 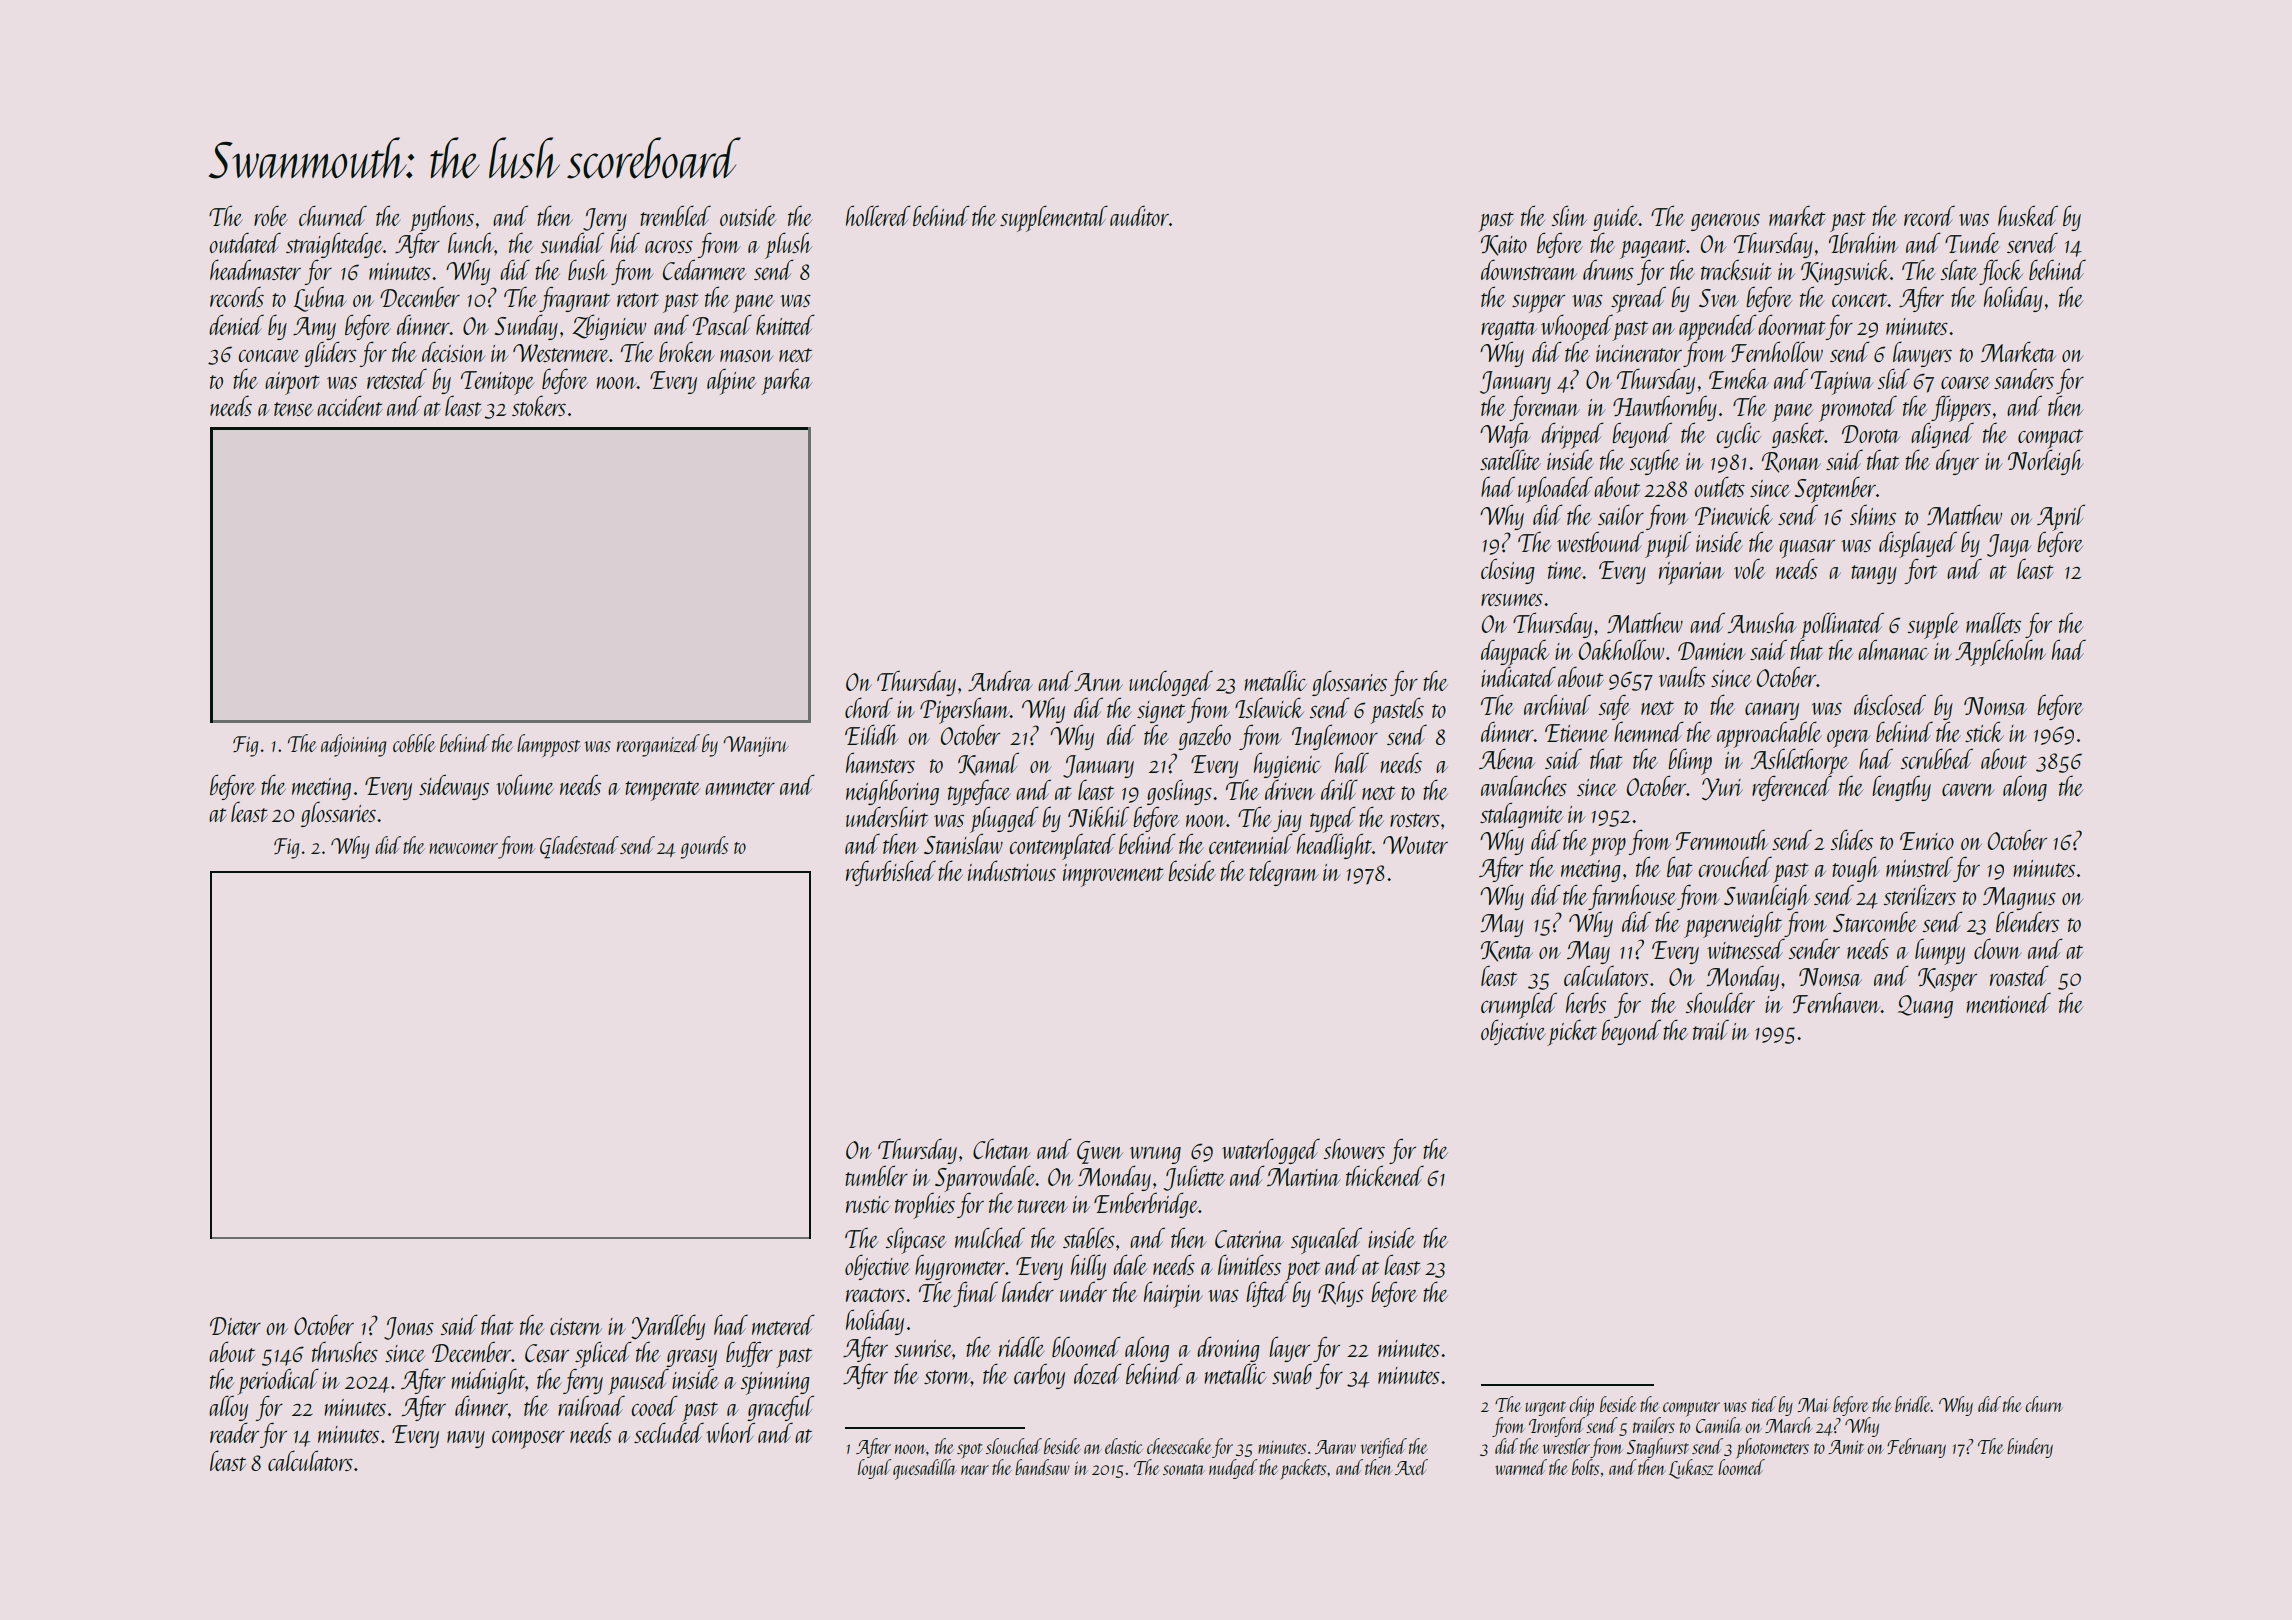 What do you see at coordinates (1228, 1349) in the document?
I see `droning` at bounding box center [1228, 1349].
